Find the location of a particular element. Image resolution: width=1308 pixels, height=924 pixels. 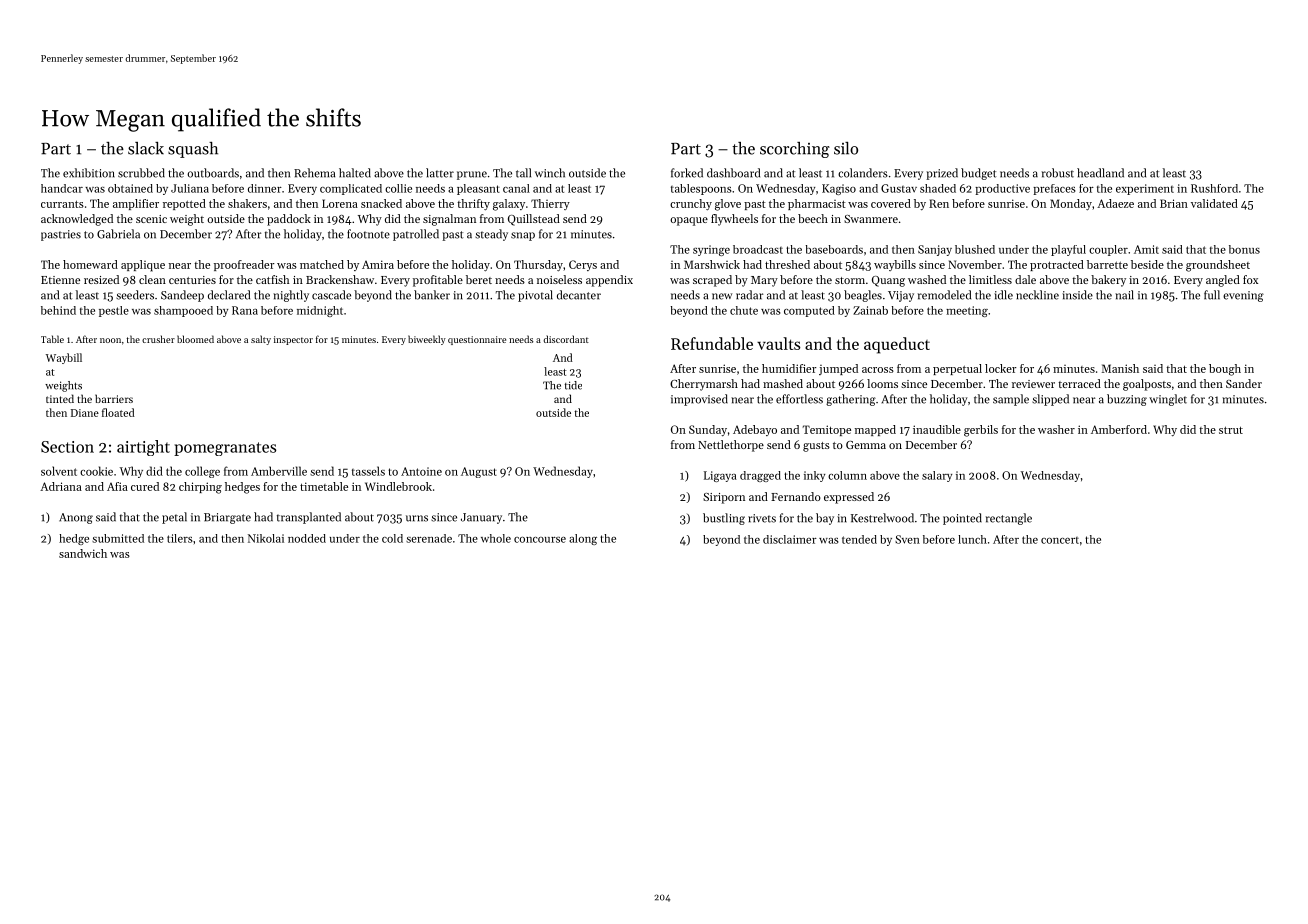

amplifier is located at coordinates (136, 204).
